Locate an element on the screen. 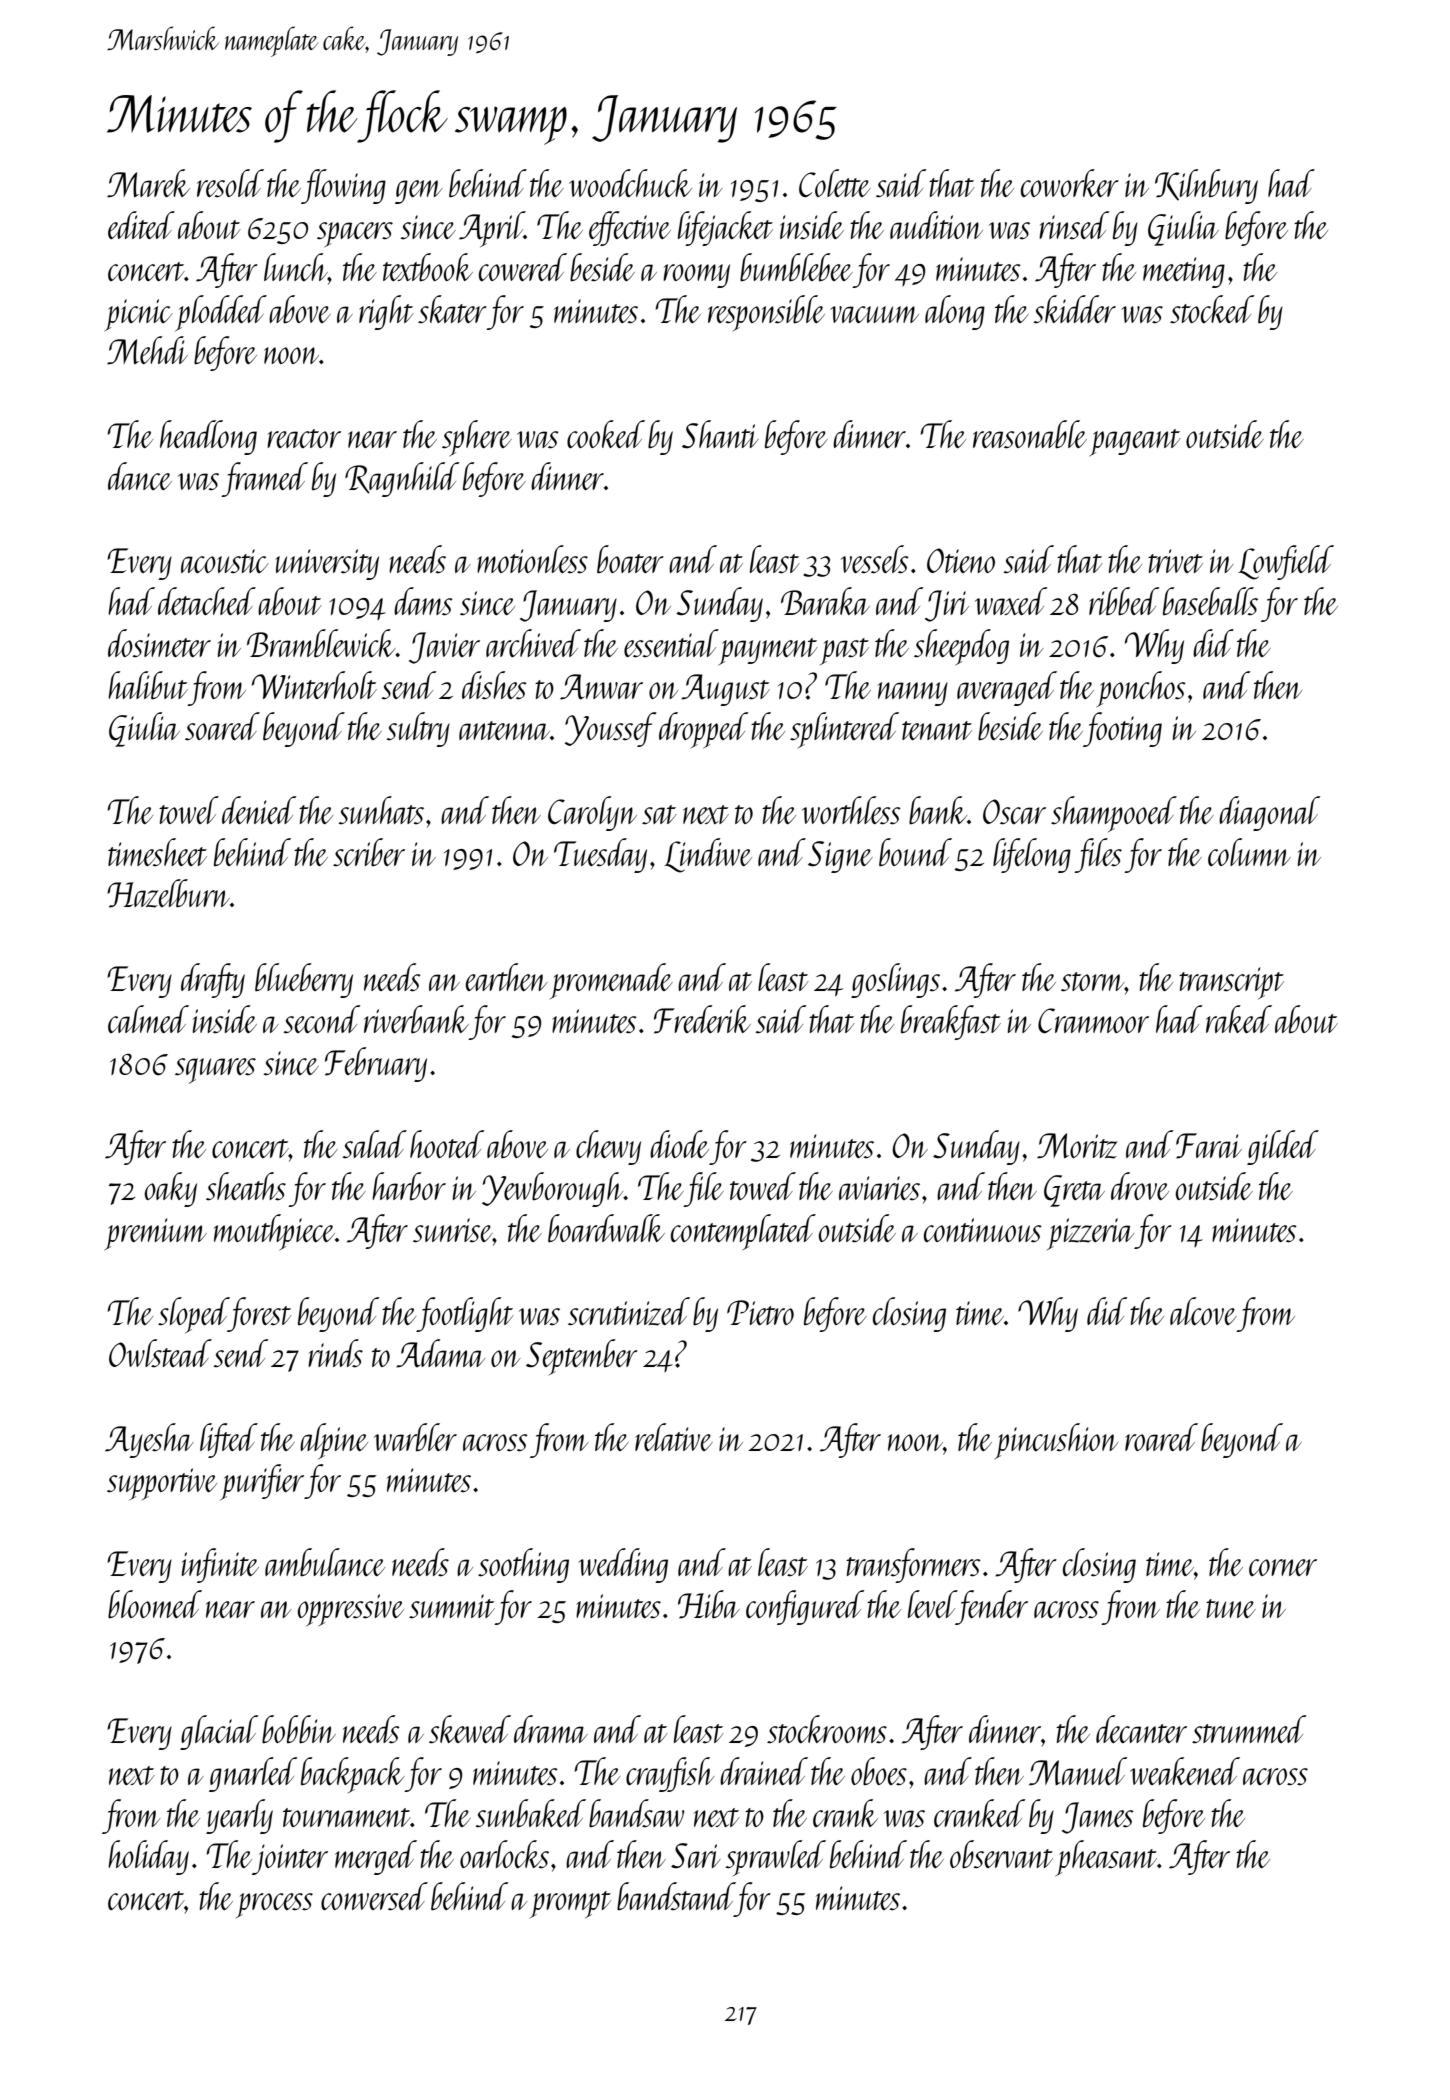  mouthpiece is located at coordinates (274, 1232).
